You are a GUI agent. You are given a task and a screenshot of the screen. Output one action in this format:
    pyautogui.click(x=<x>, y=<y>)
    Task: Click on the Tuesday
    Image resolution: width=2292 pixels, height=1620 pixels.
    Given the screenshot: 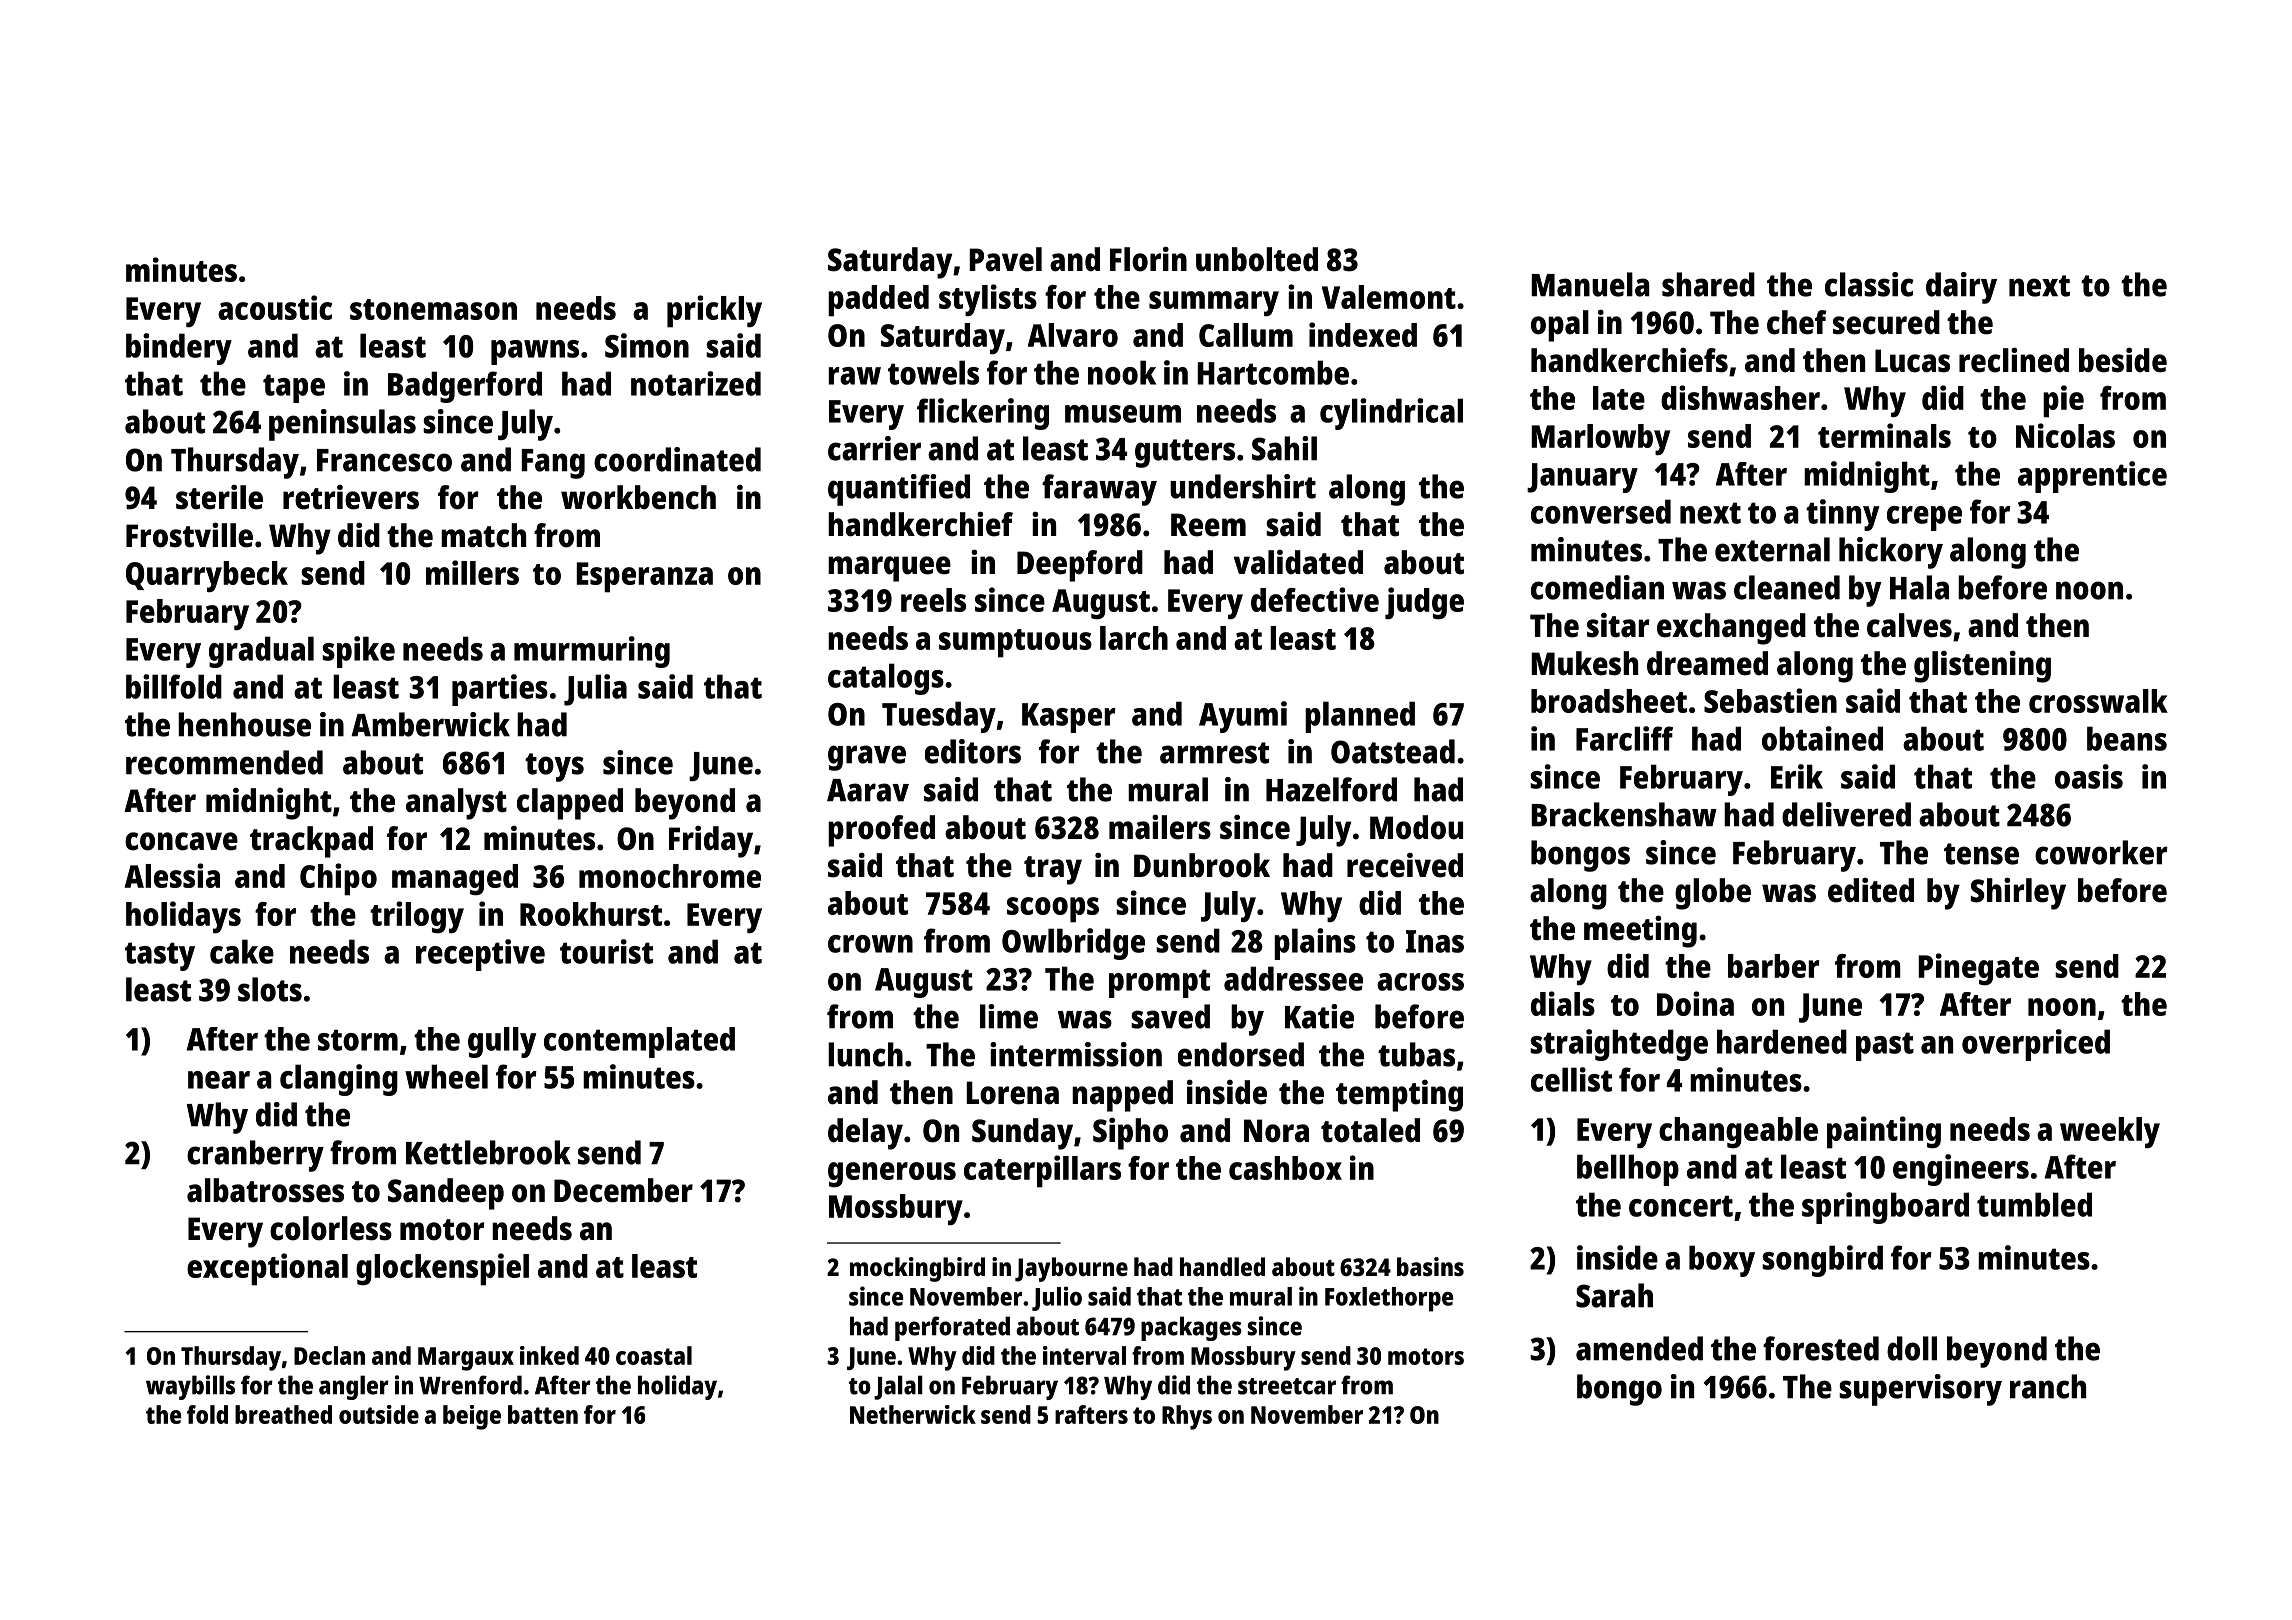 What is the action you would take?
    pyautogui.click(x=939, y=717)
